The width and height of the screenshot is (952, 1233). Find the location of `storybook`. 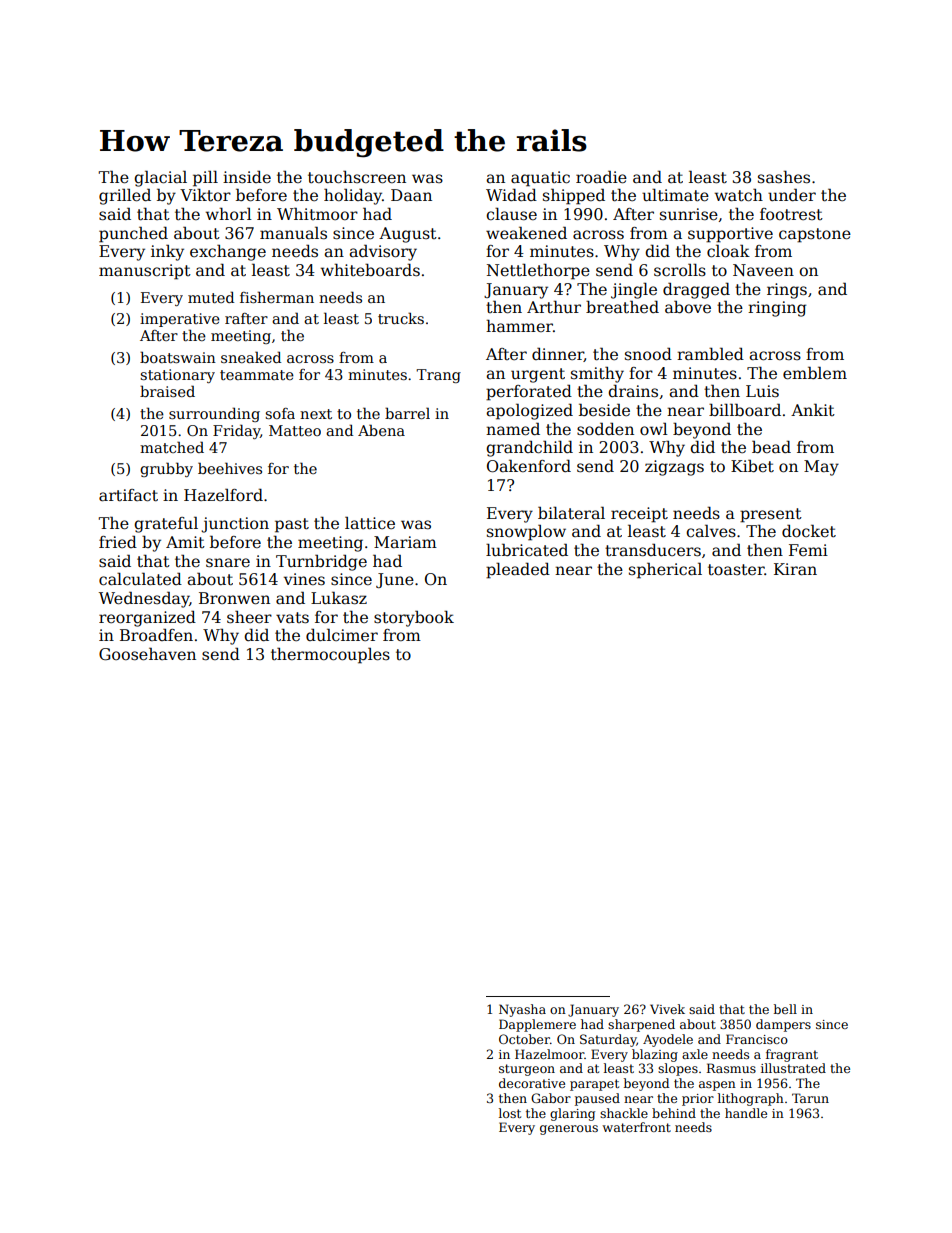

storybook is located at coordinates (414, 618).
